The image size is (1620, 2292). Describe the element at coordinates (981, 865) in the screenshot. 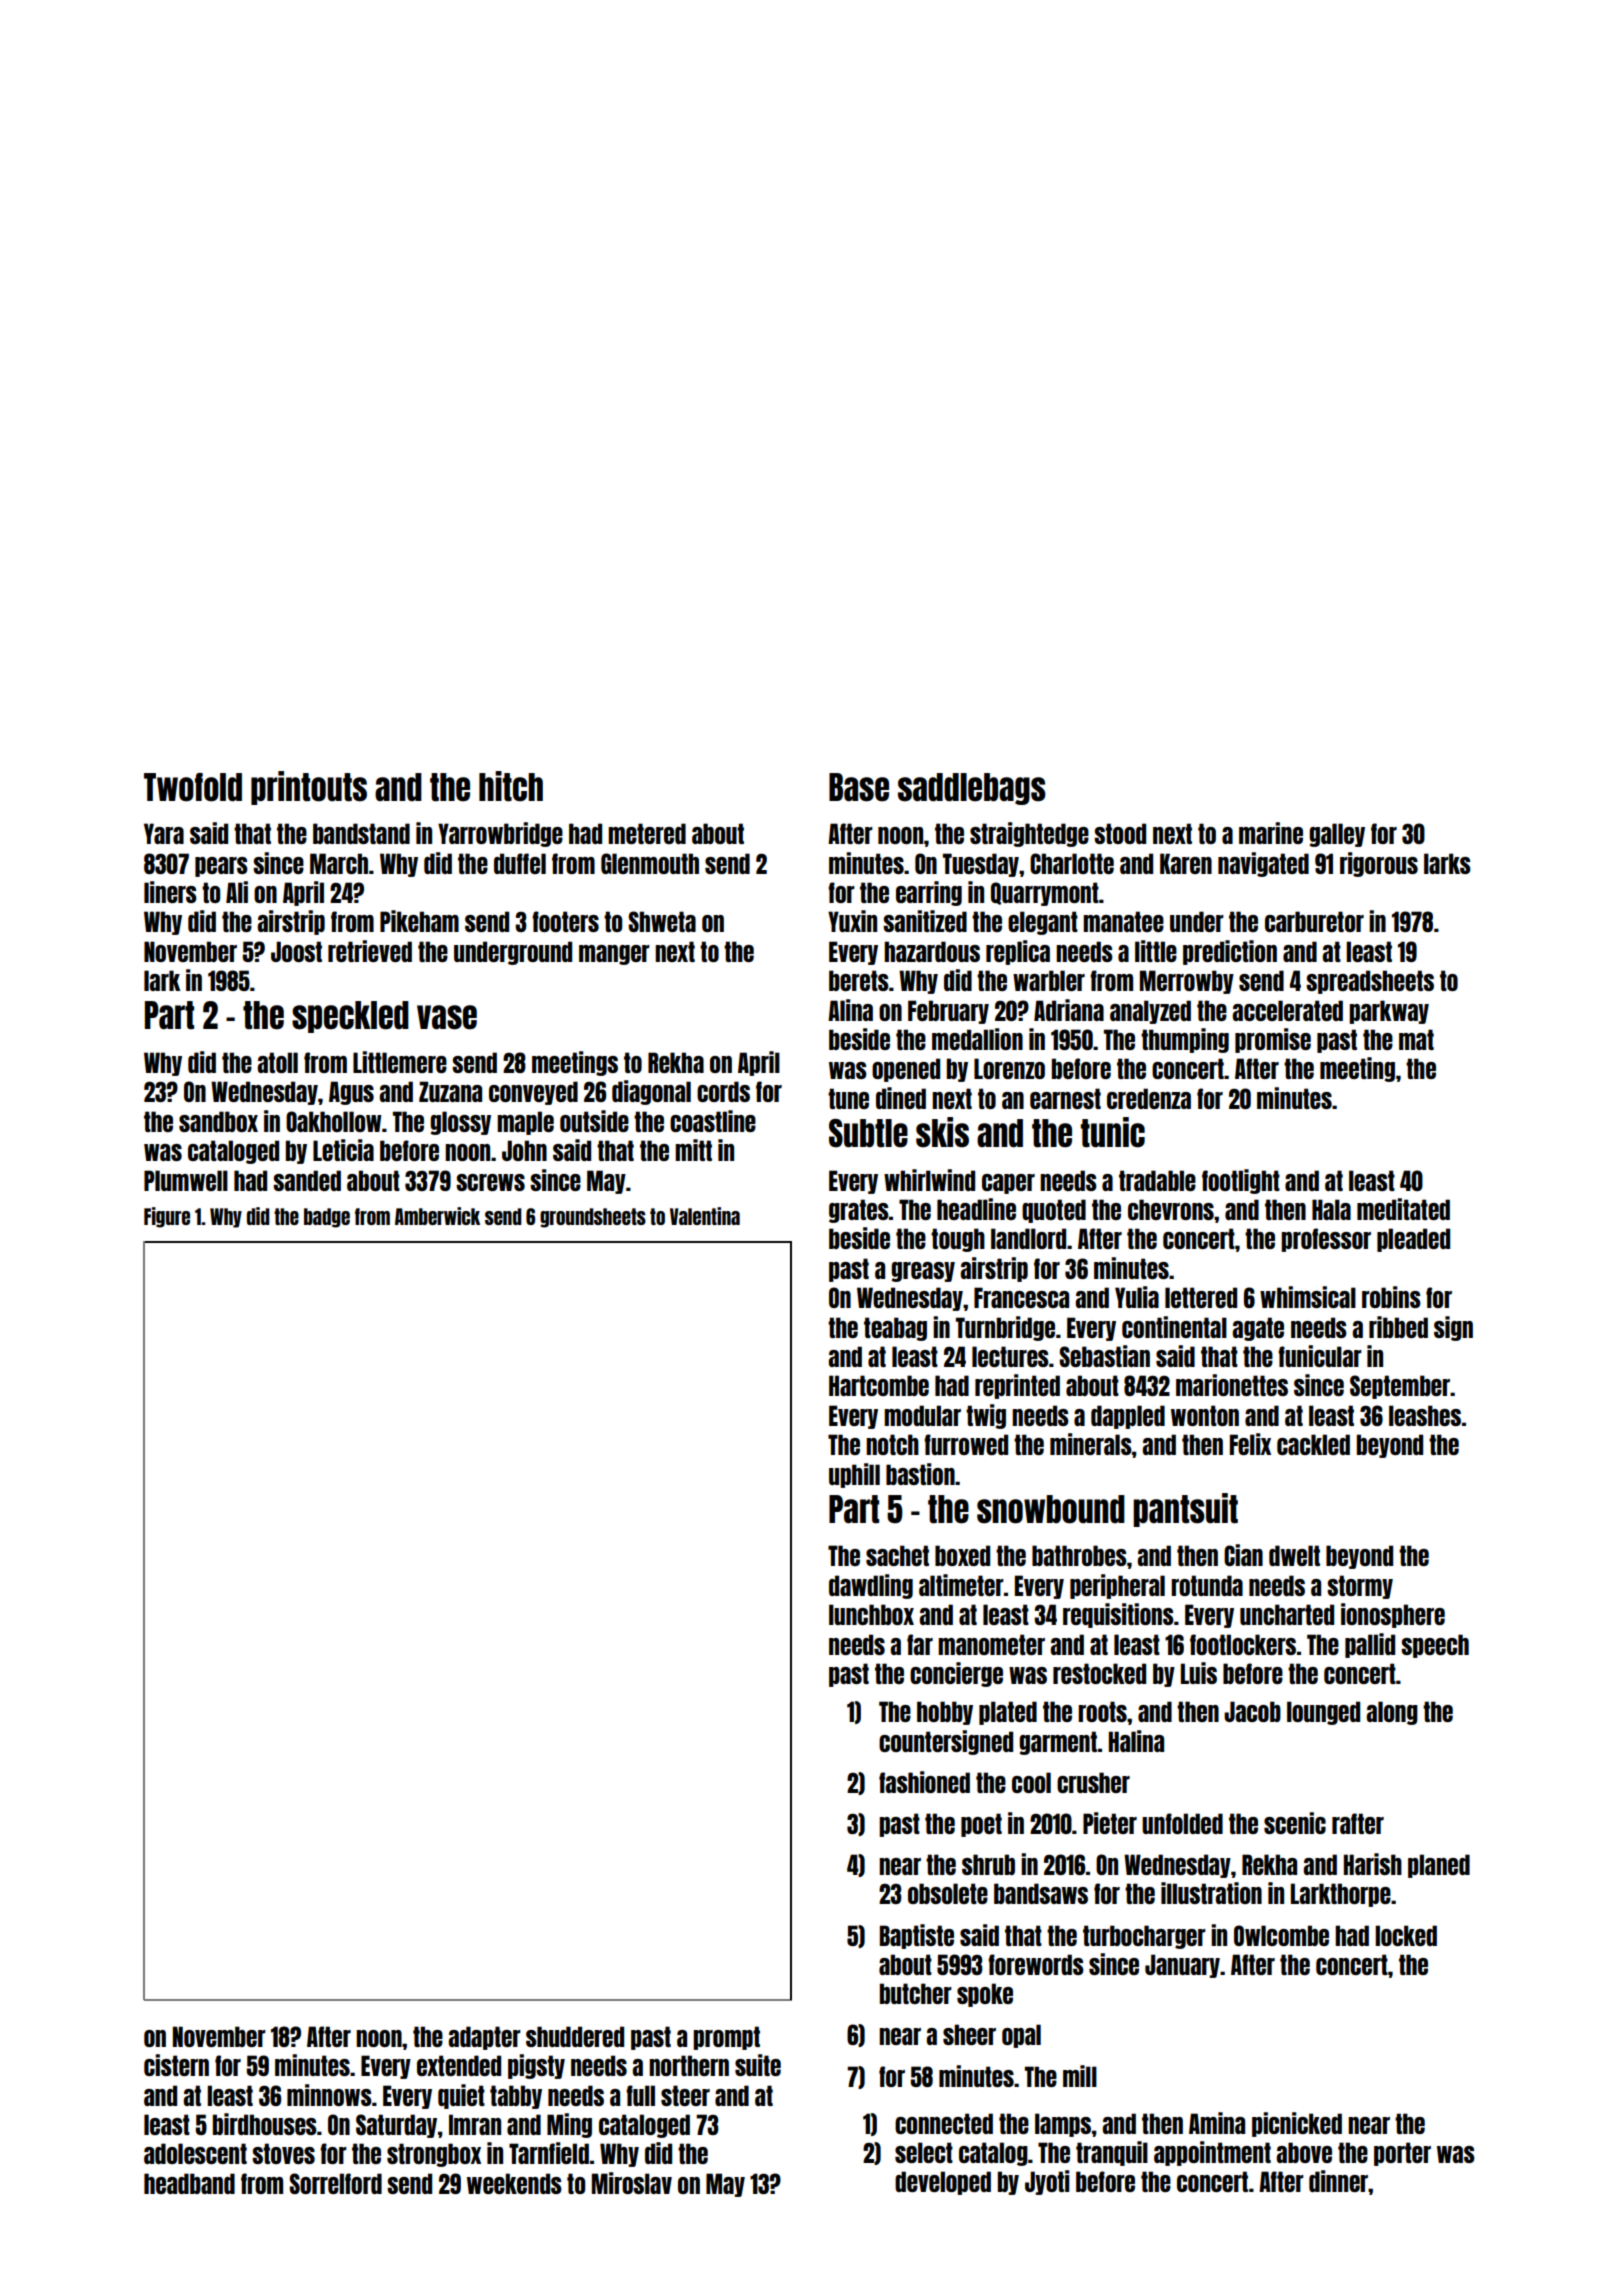

I see `Tuesday` at that location.
